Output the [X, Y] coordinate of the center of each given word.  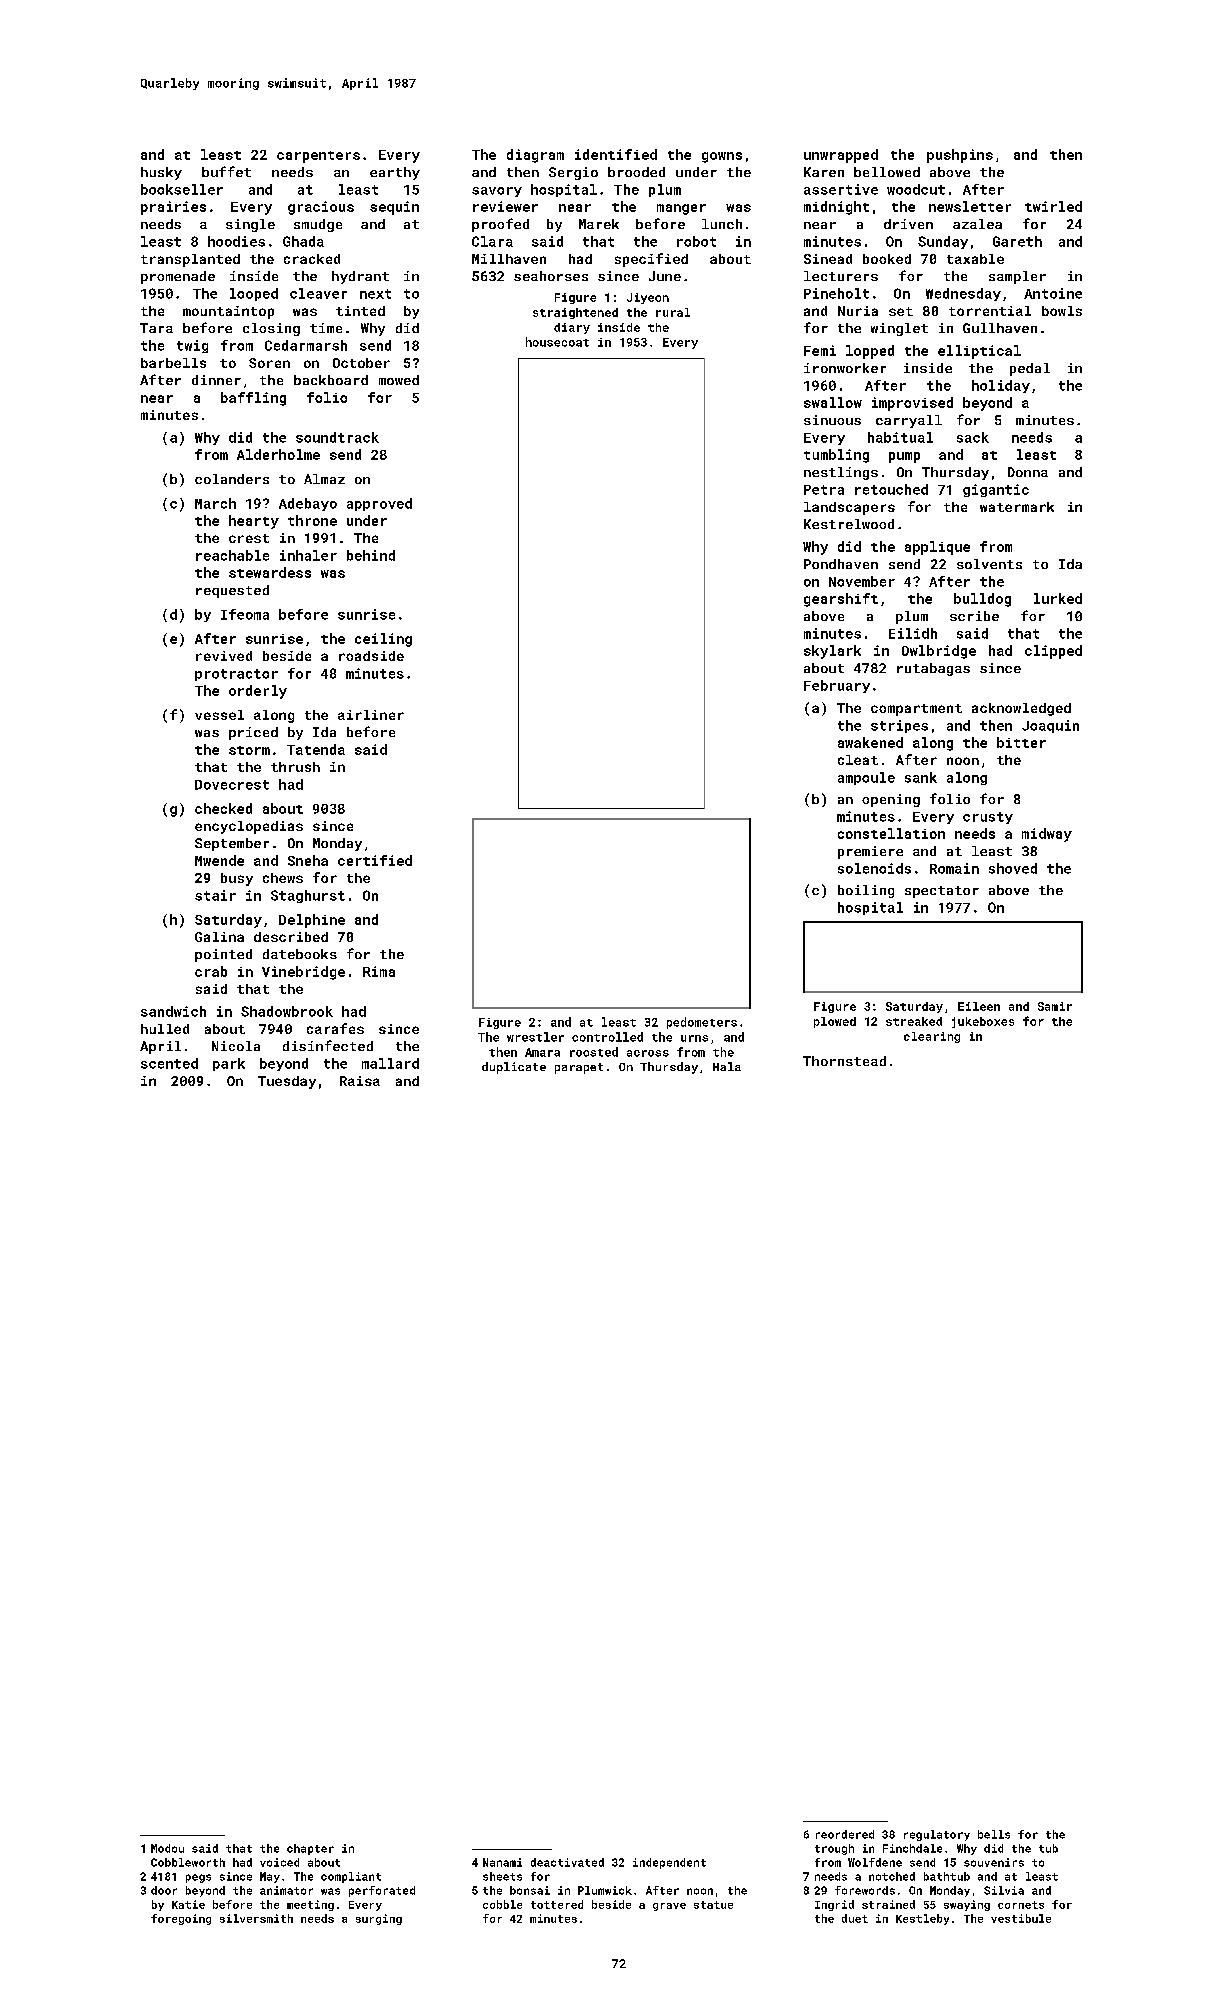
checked [223, 808]
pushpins [960, 156]
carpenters [318, 157]
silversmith [256, 1918]
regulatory [937, 1835]
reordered [845, 1834]
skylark [832, 652]
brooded [636, 172]
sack [973, 437]
